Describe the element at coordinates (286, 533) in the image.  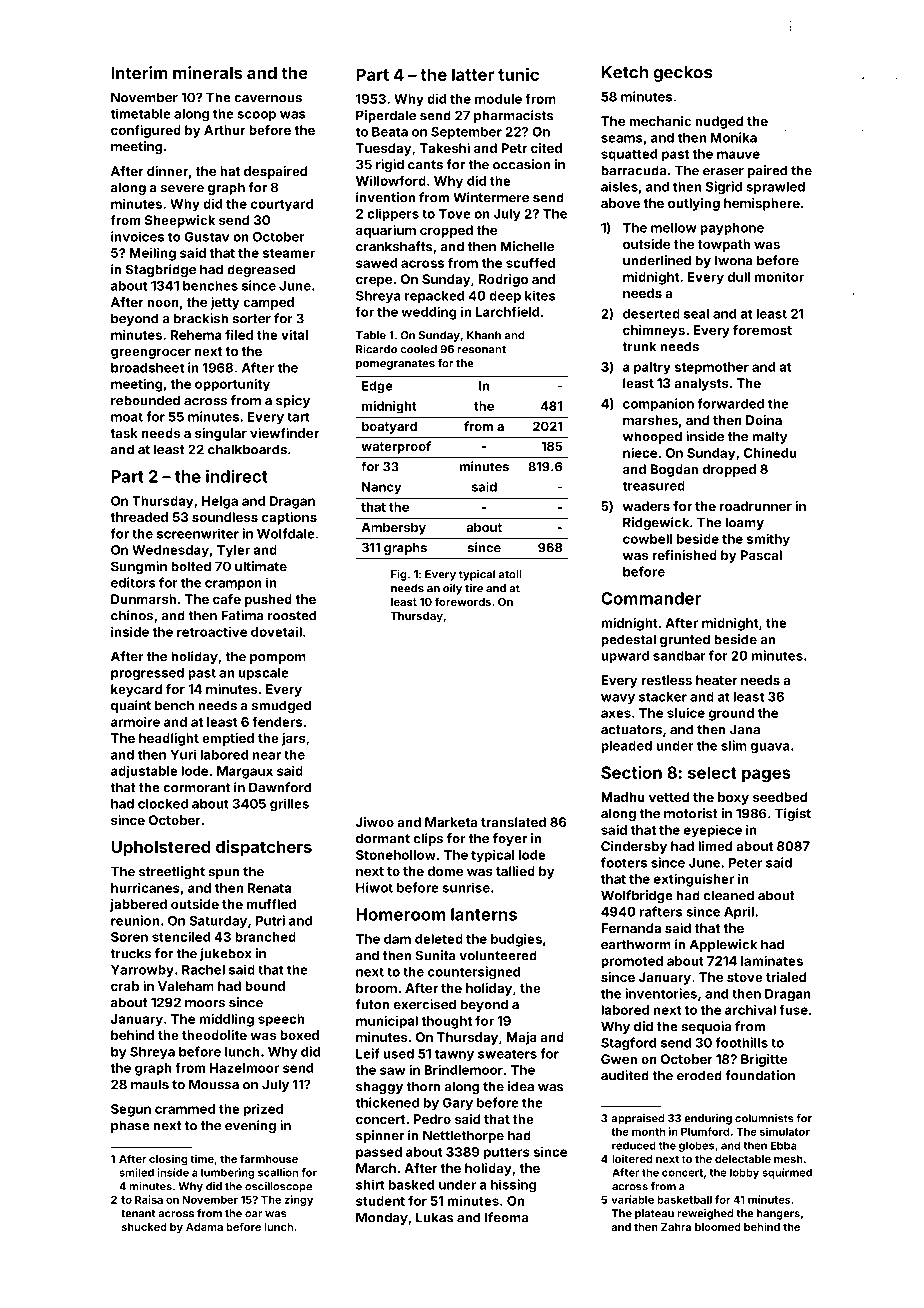
I see `Wolfdale` at that location.
